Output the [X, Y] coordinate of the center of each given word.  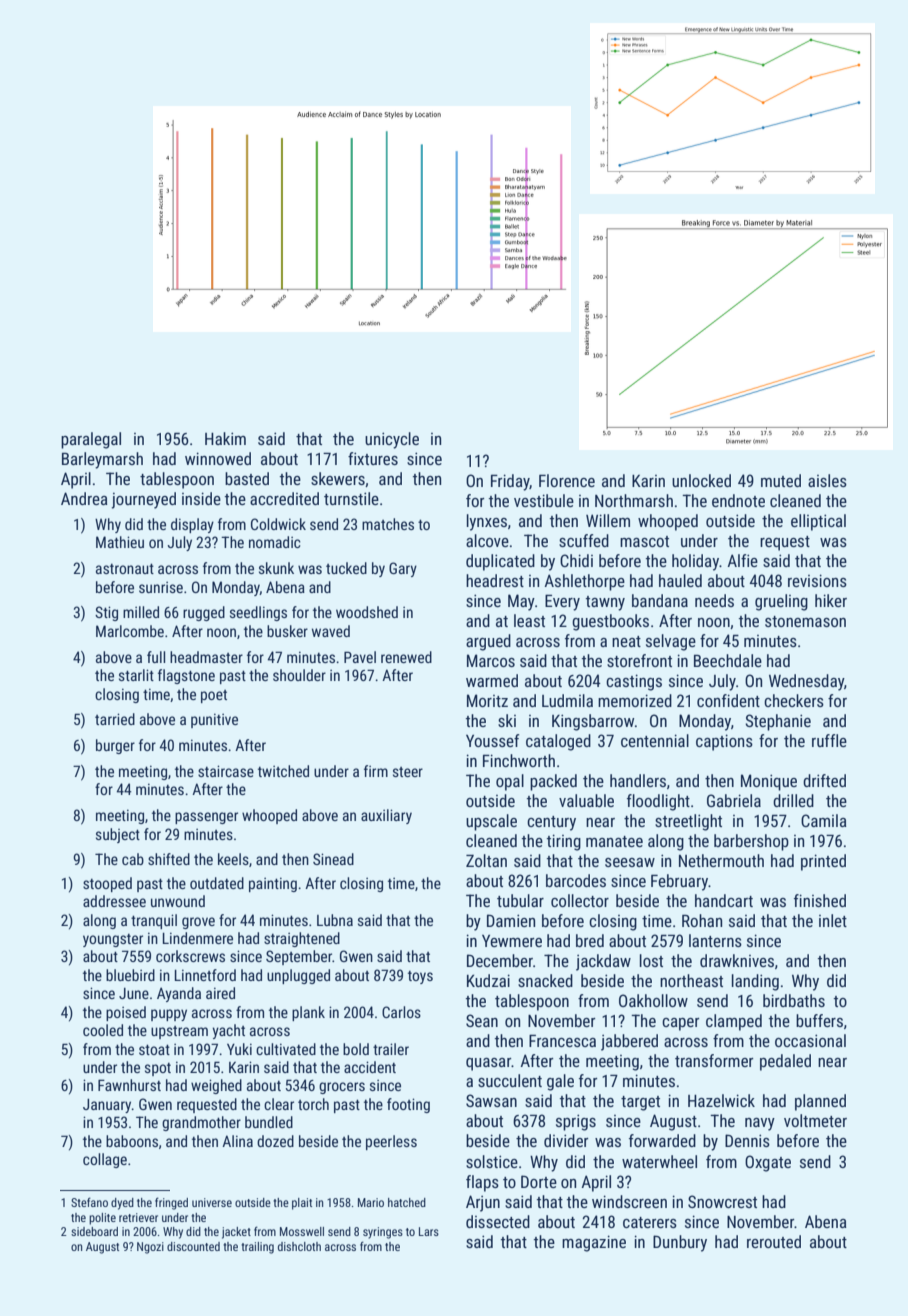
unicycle [392, 440]
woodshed [367, 612]
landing [755, 982]
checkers [794, 700]
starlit [136, 675]
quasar [488, 1064]
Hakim [225, 438]
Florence [567, 480]
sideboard [94, 1231]
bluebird [130, 975]
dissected [498, 1221]
